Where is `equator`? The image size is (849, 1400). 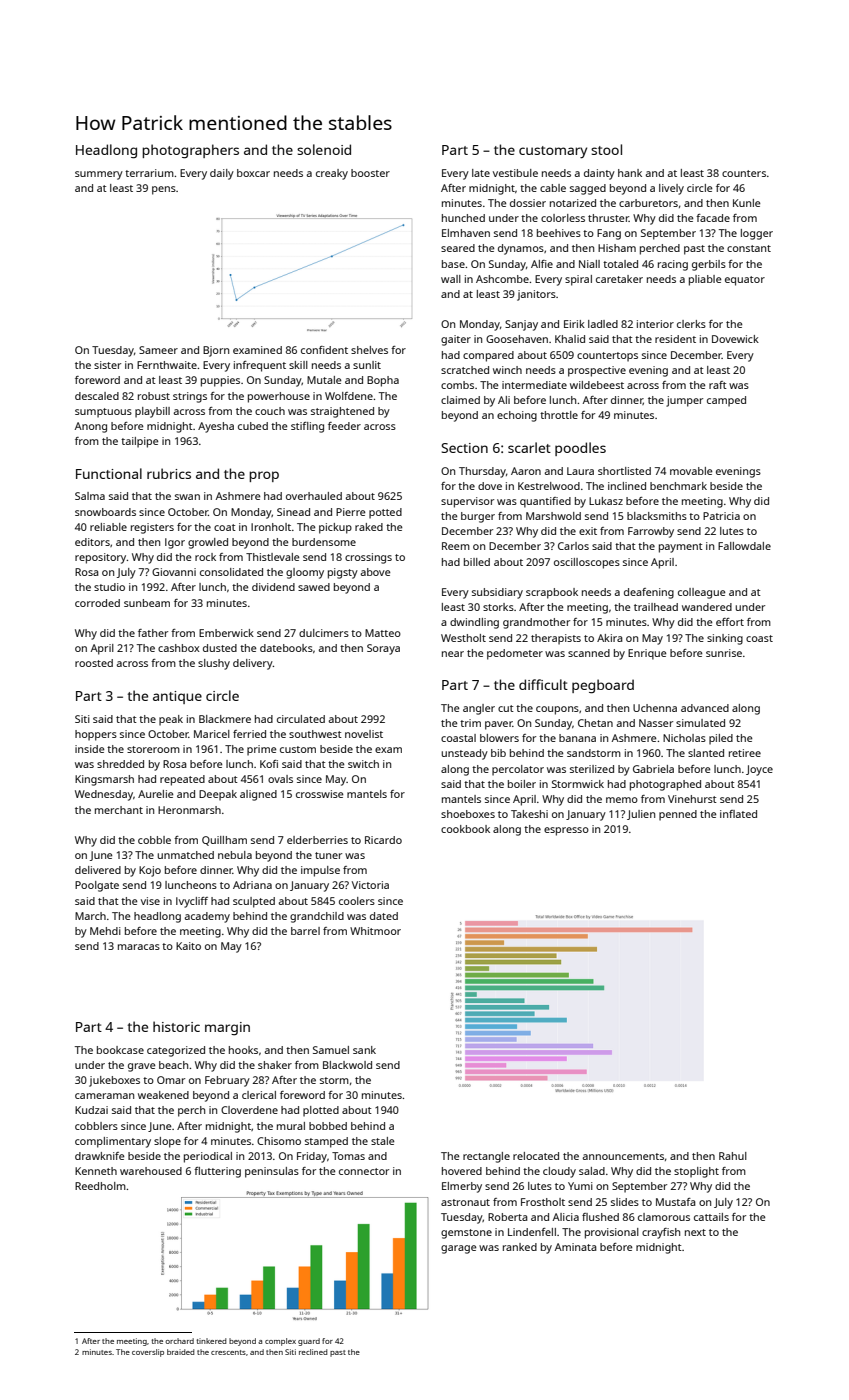
equator is located at coordinates (745, 281).
